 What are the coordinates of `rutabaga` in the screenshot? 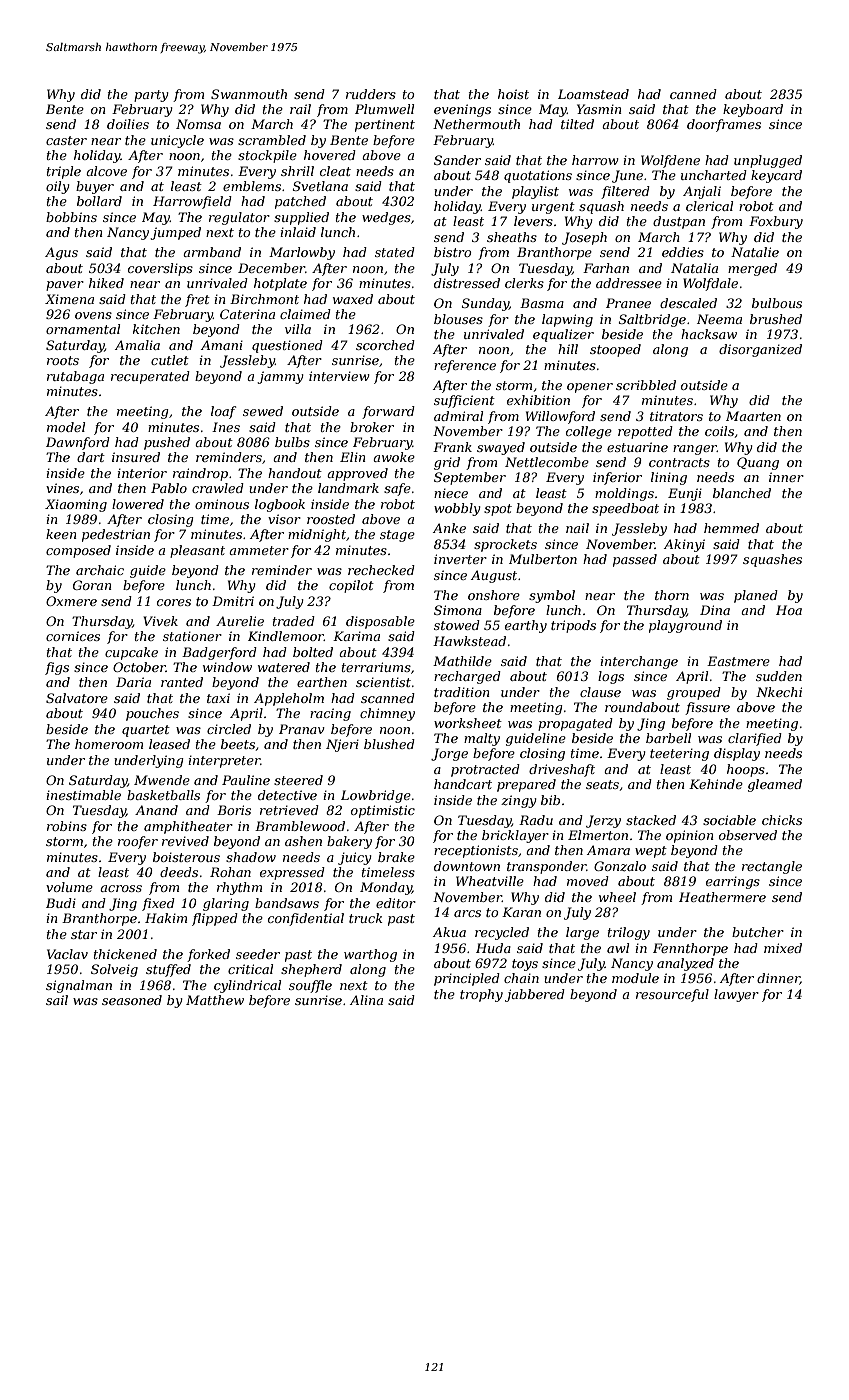 It's located at (75, 377).
